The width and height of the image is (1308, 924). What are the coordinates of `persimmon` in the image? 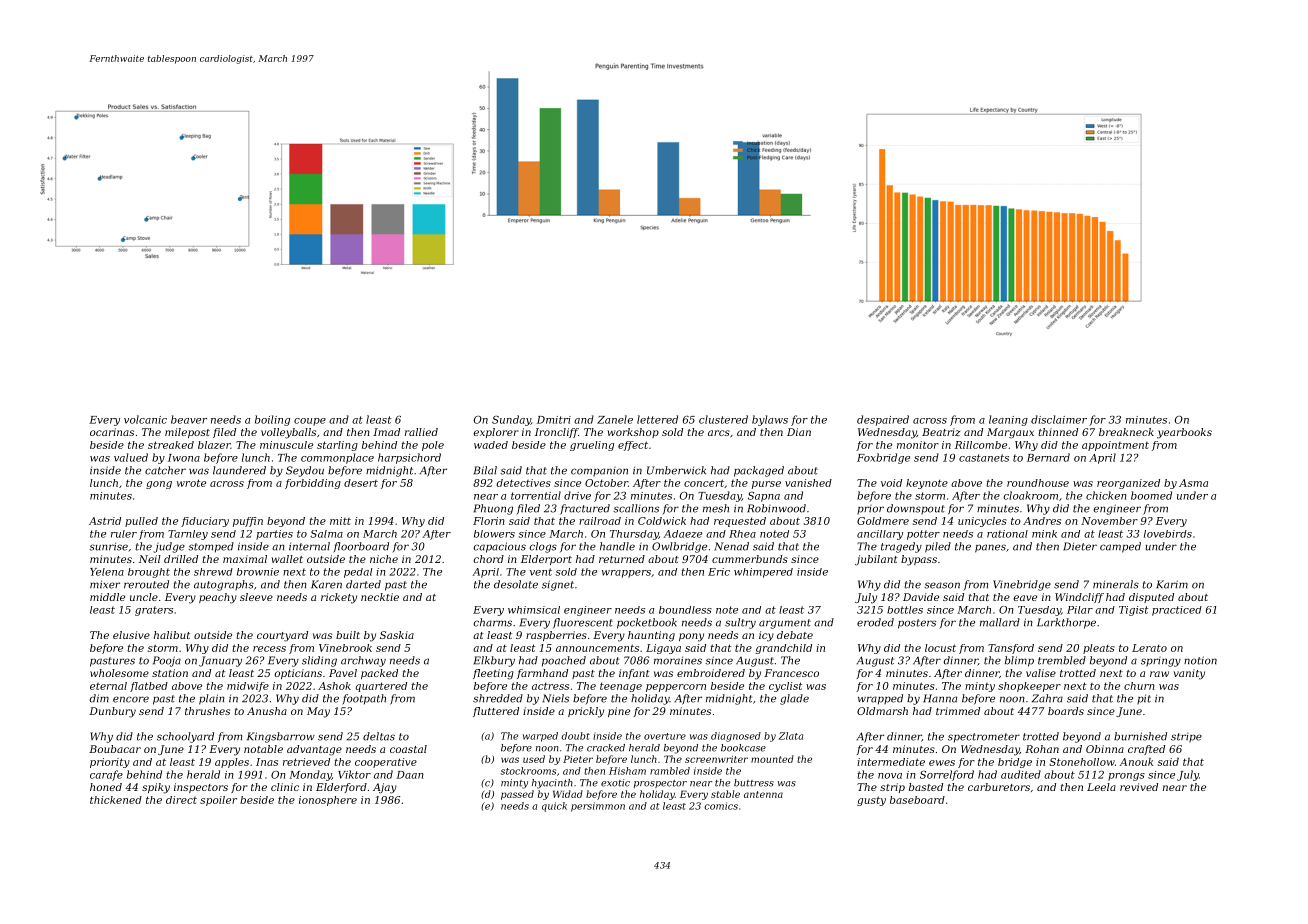 It's located at (598, 807).
